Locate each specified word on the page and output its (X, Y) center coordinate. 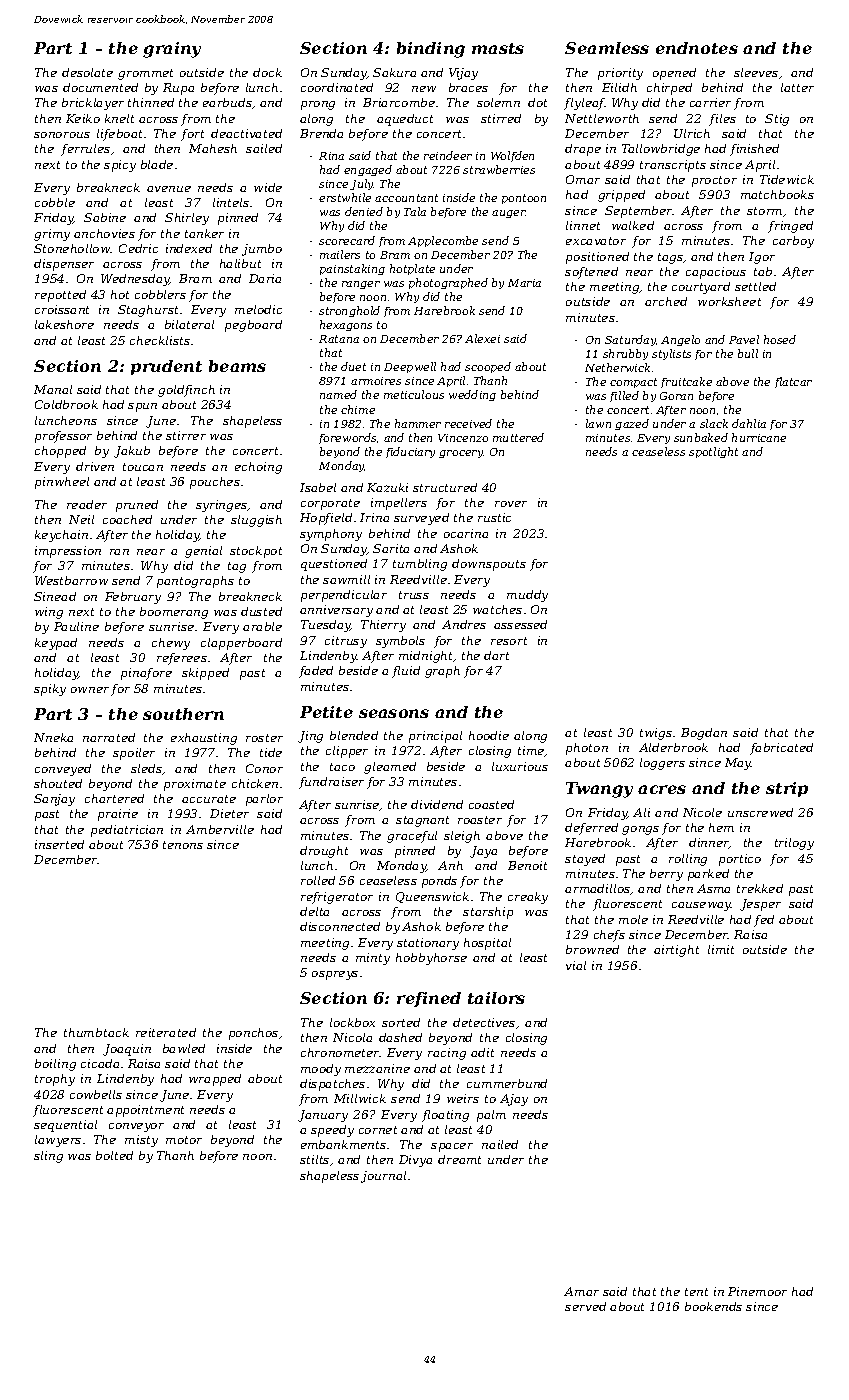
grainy (172, 50)
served (585, 1306)
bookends (713, 1306)
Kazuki (387, 487)
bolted (114, 1155)
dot (537, 102)
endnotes (697, 48)
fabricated (781, 749)
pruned (137, 506)
